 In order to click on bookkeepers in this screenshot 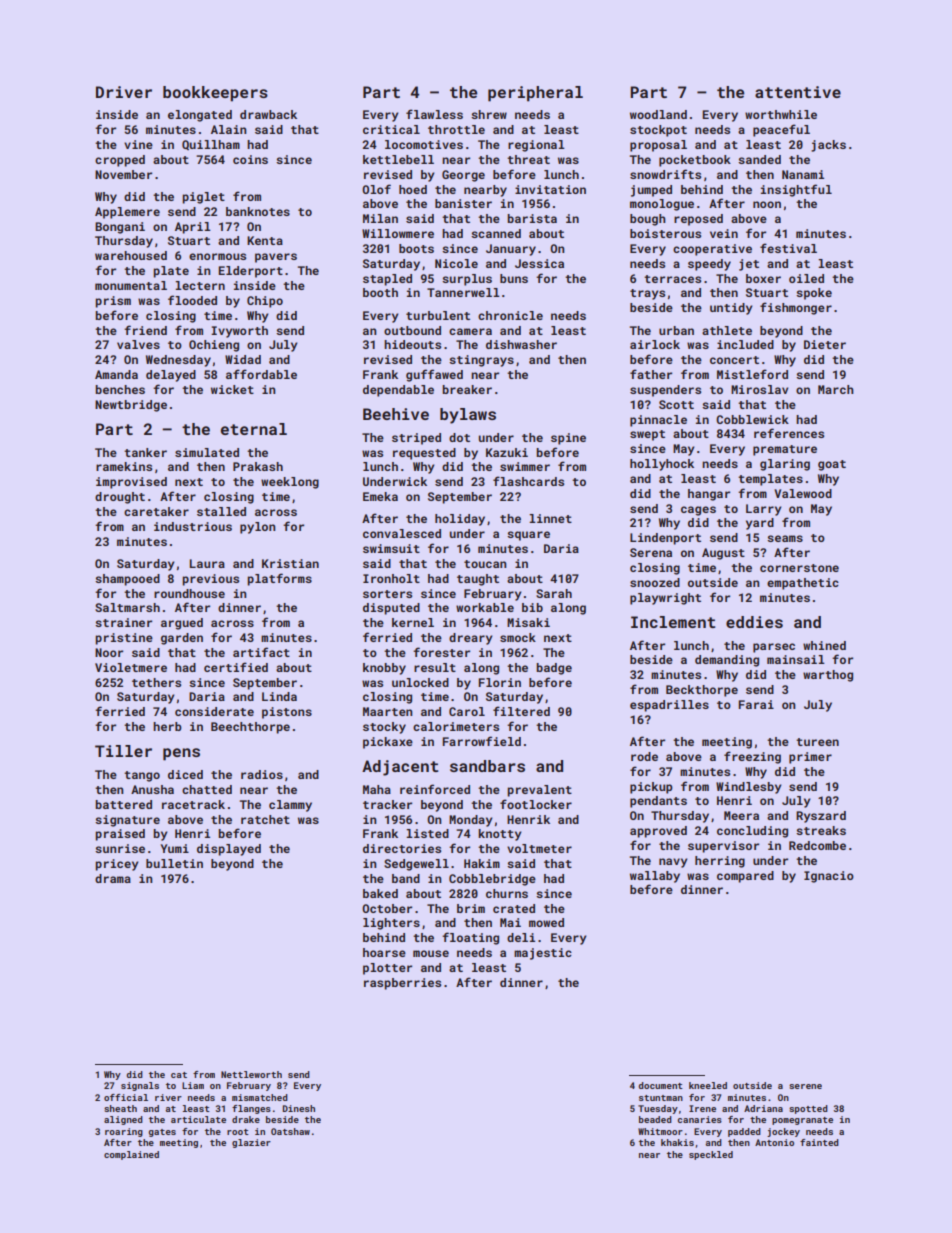, I will do `click(215, 94)`.
